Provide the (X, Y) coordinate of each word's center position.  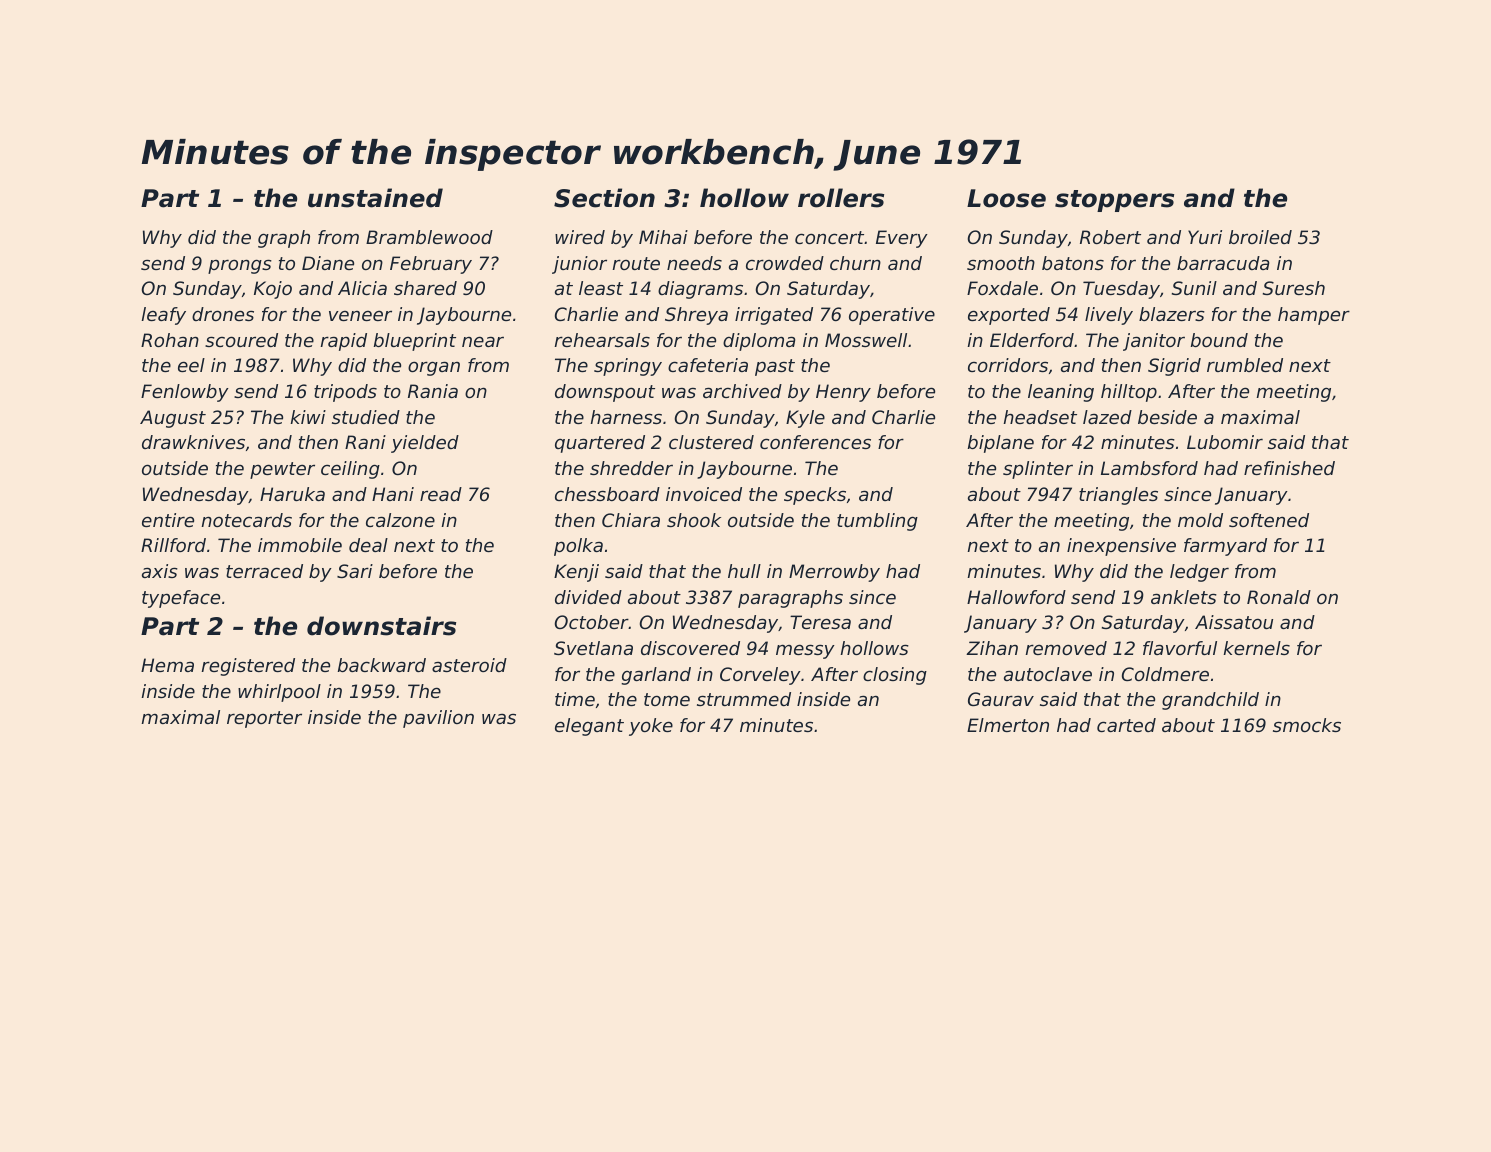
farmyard (1225, 547)
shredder (631, 468)
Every (902, 239)
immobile (300, 545)
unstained (375, 198)
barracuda (1223, 263)
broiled (1260, 237)
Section (604, 198)
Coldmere (1165, 674)
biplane (1001, 444)
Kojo (273, 290)
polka (578, 547)
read (441, 494)
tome (667, 699)
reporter (264, 719)
